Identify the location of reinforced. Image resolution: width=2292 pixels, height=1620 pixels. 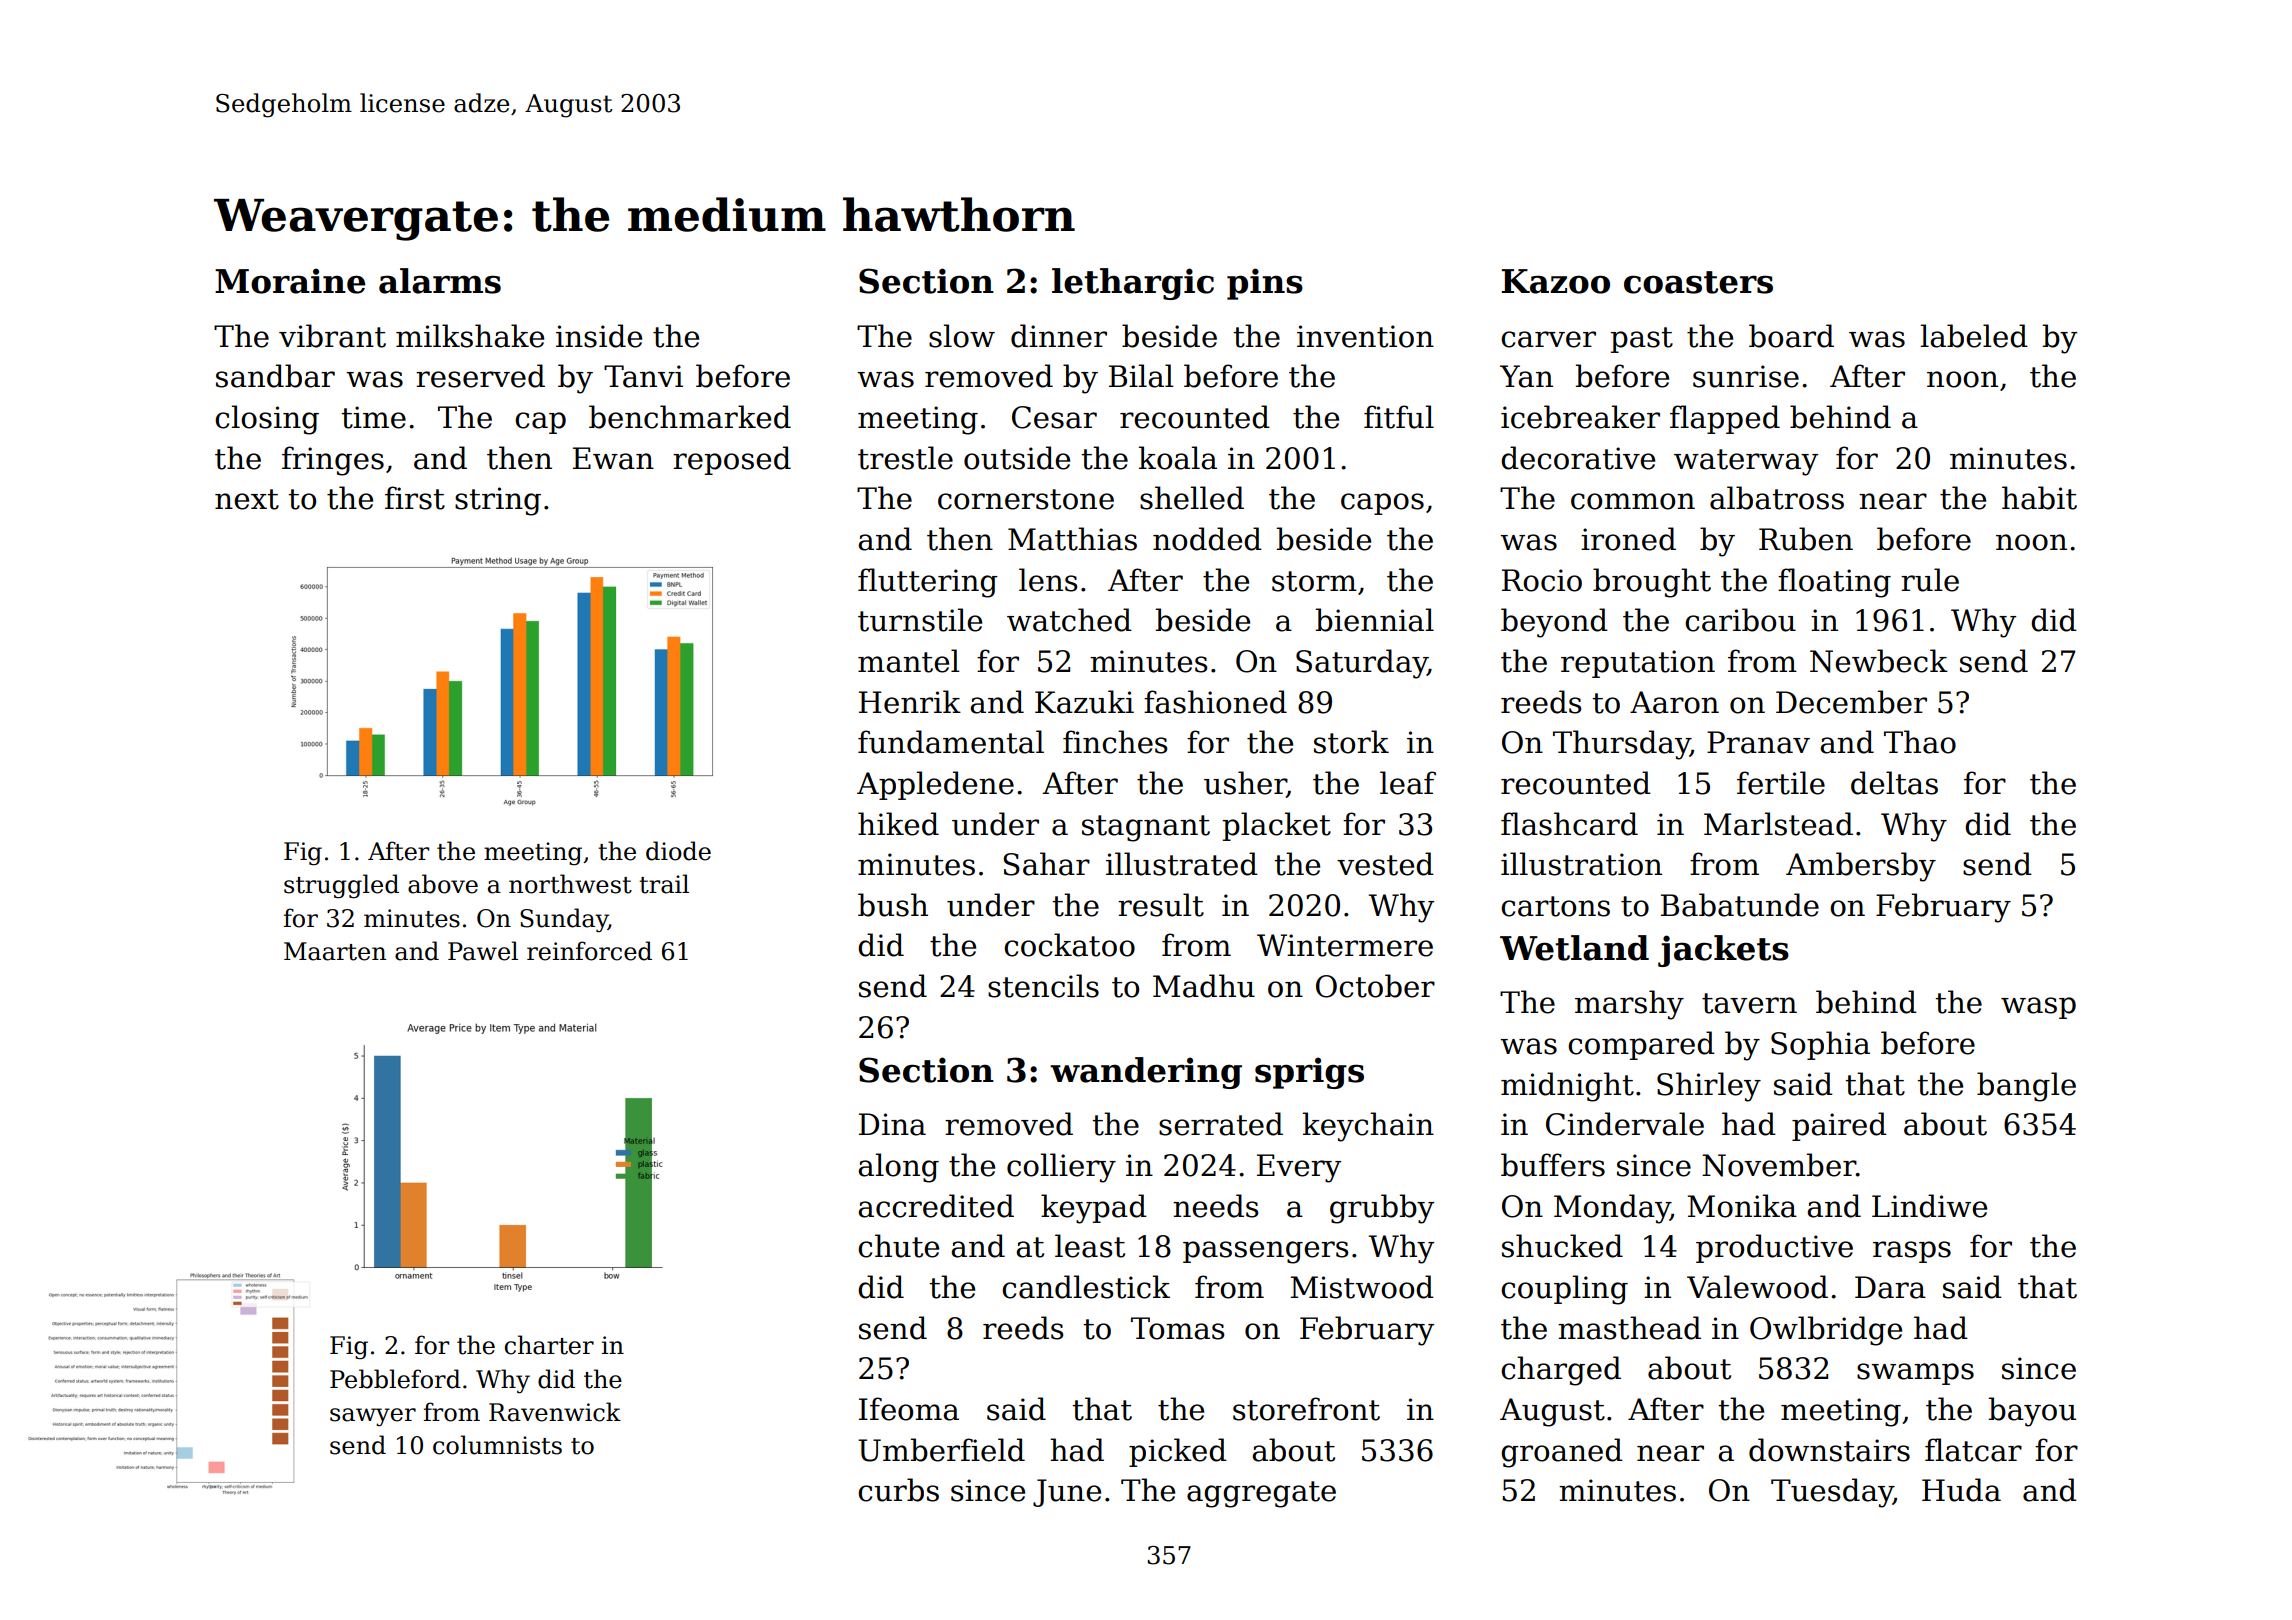
(589, 951).
